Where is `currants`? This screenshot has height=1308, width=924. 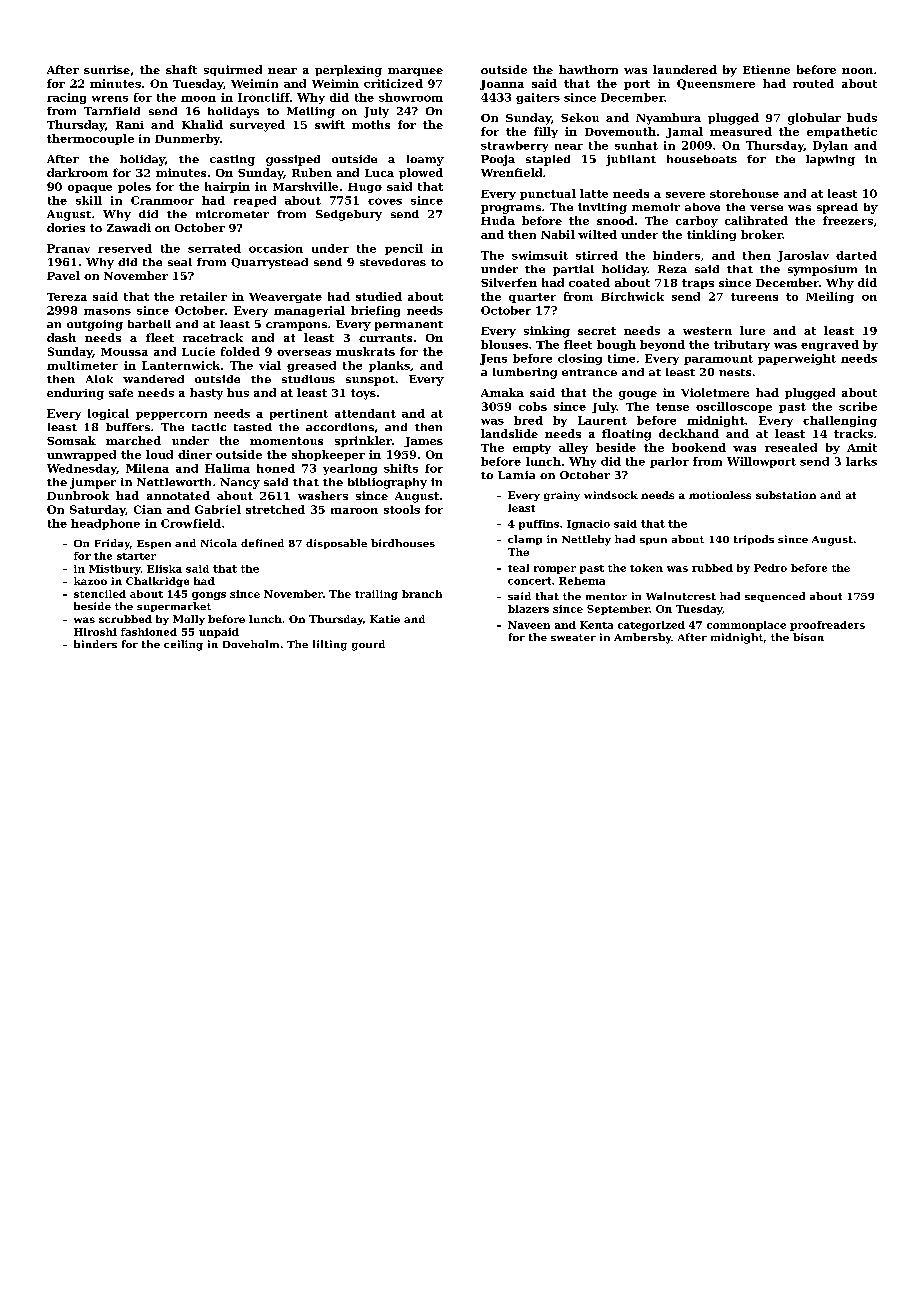 currants is located at coordinates (385, 338).
